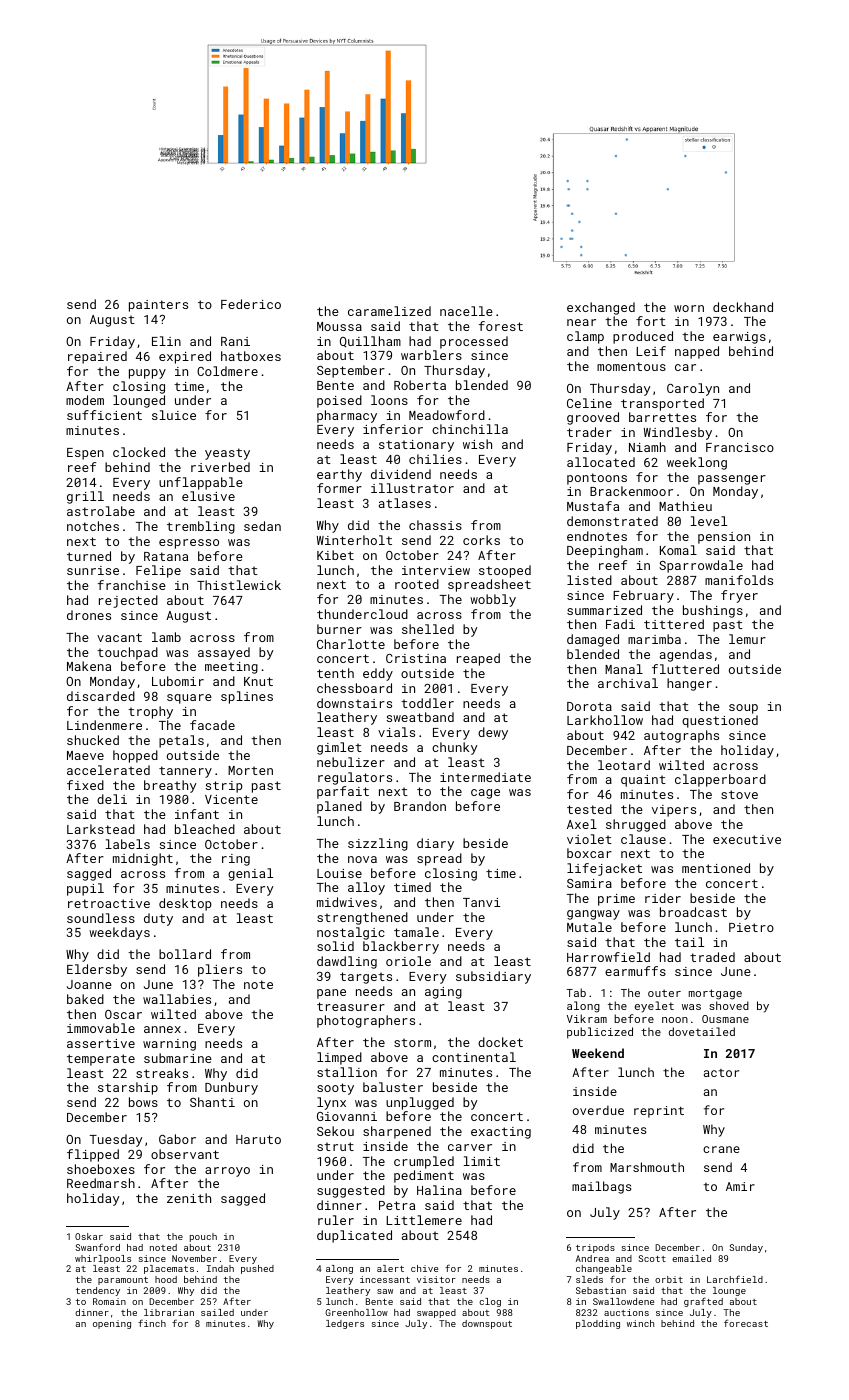 The height and width of the screenshot is (1400, 849). I want to click on Gabor, so click(177, 1139).
